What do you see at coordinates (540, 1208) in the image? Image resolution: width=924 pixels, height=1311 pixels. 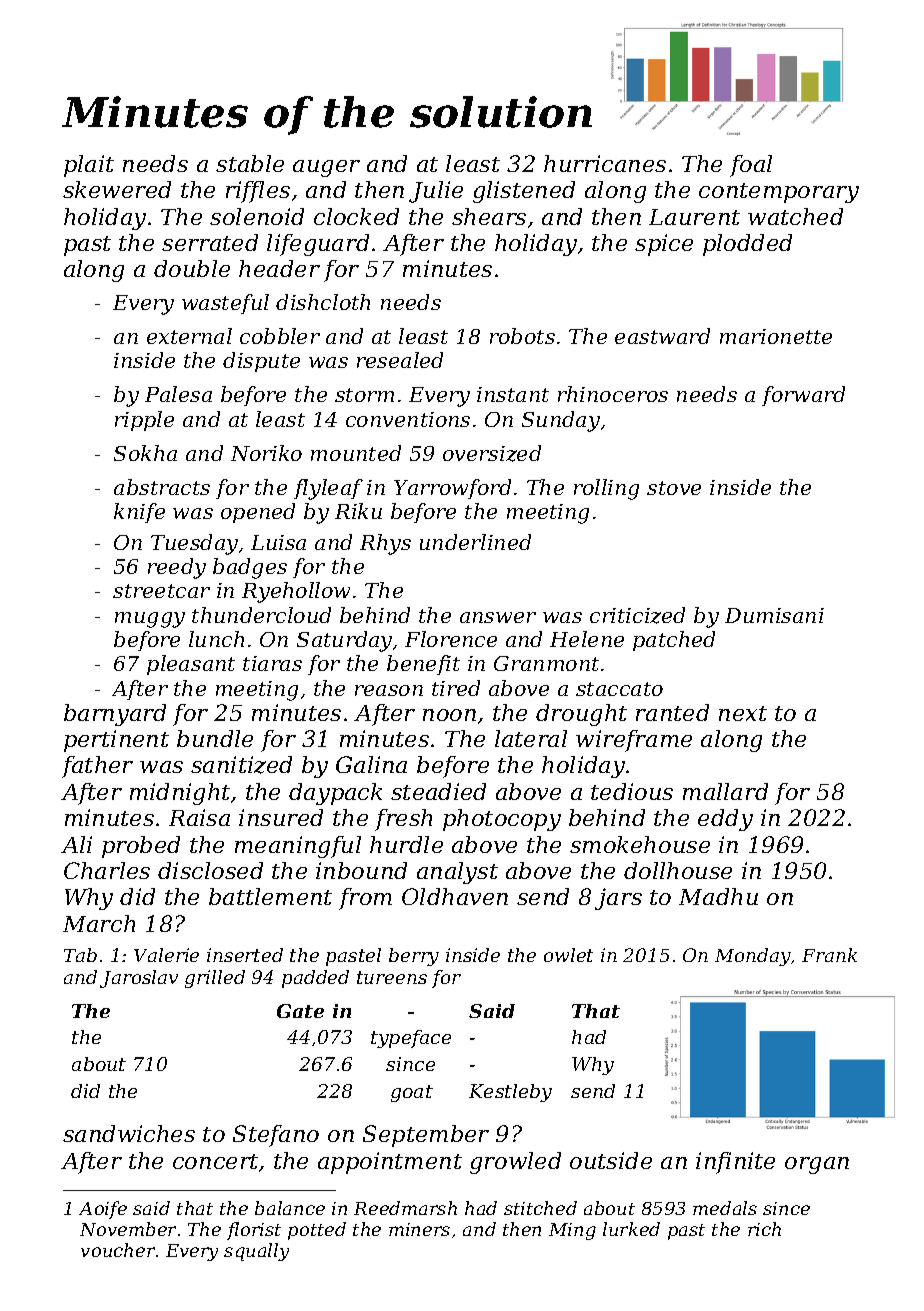 I see `stitched` at bounding box center [540, 1208].
